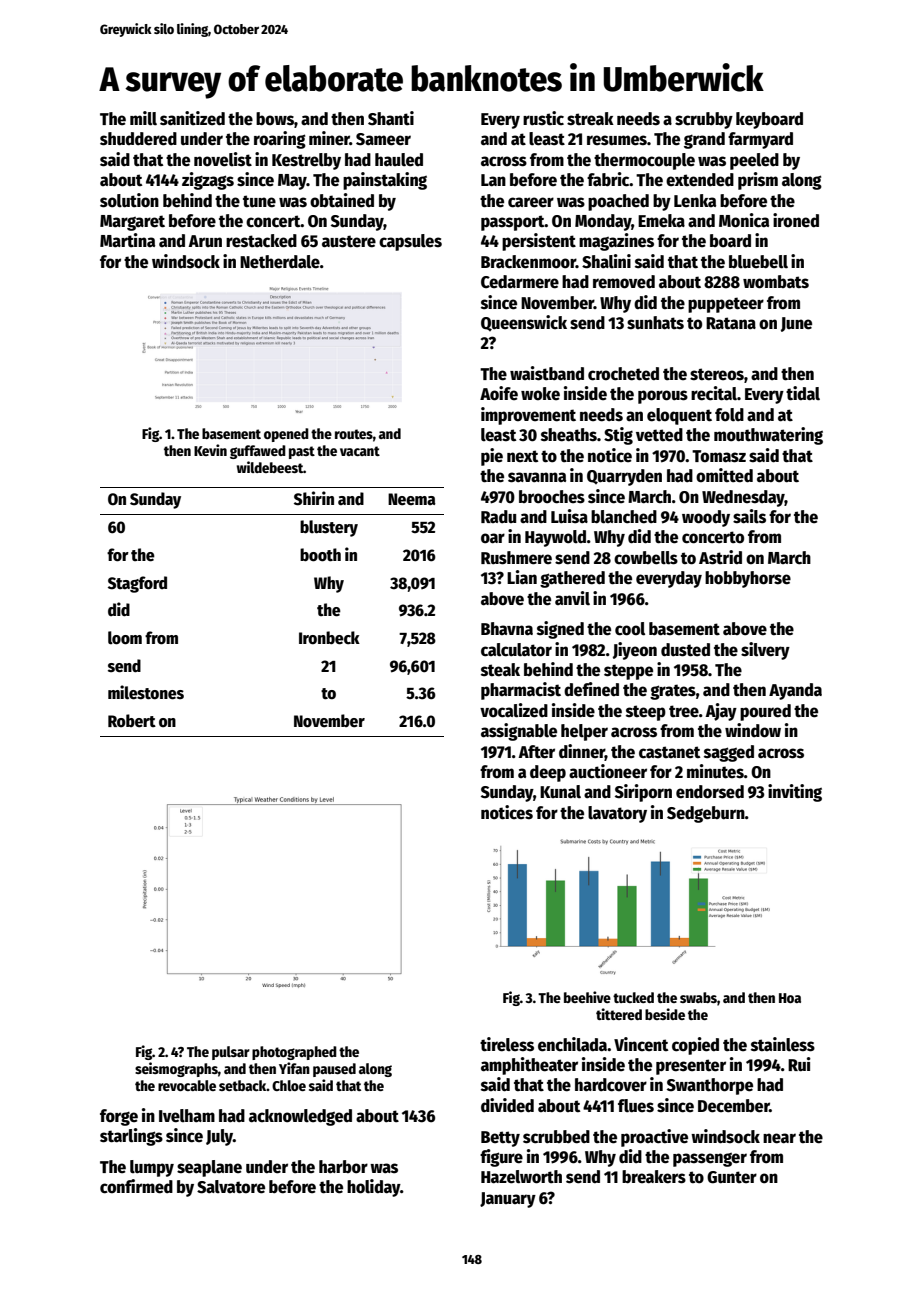  What do you see at coordinates (795, 793) in the screenshot?
I see `inviting` at bounding box center [795, 793].
